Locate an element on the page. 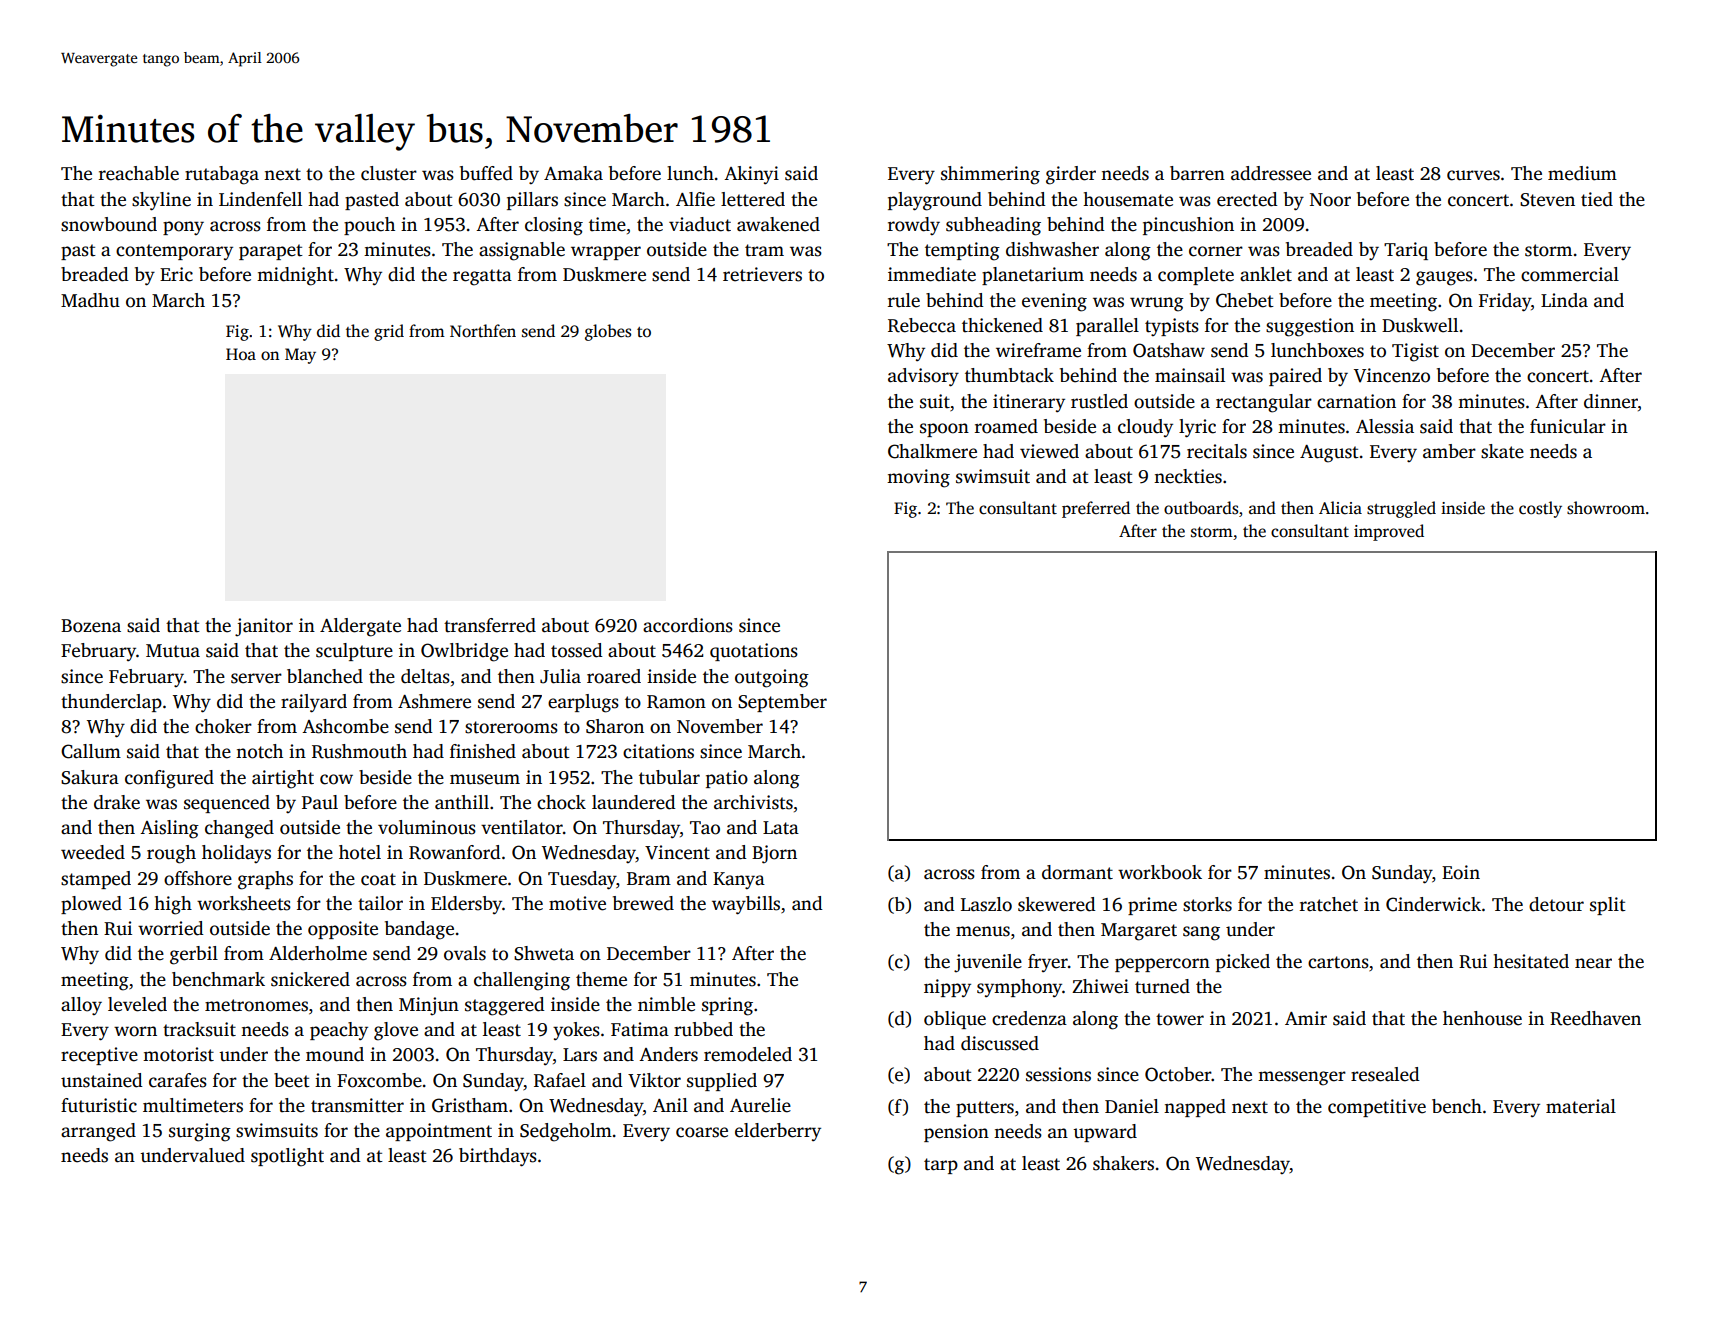 The height and width of the document is (1328, 1718). rule is located at coordinates (904, 300).
